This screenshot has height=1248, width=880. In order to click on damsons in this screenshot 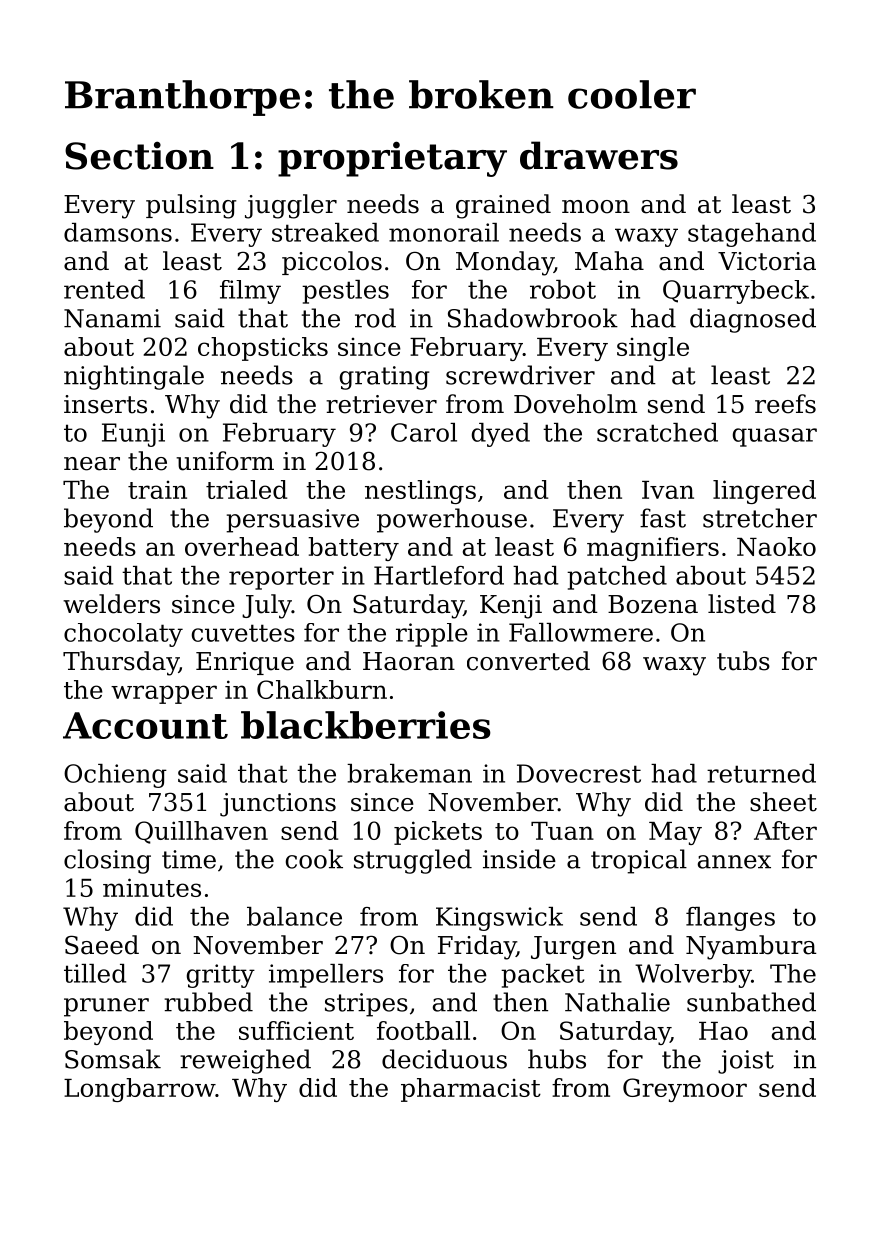, I will do `click(118, 232)`.
